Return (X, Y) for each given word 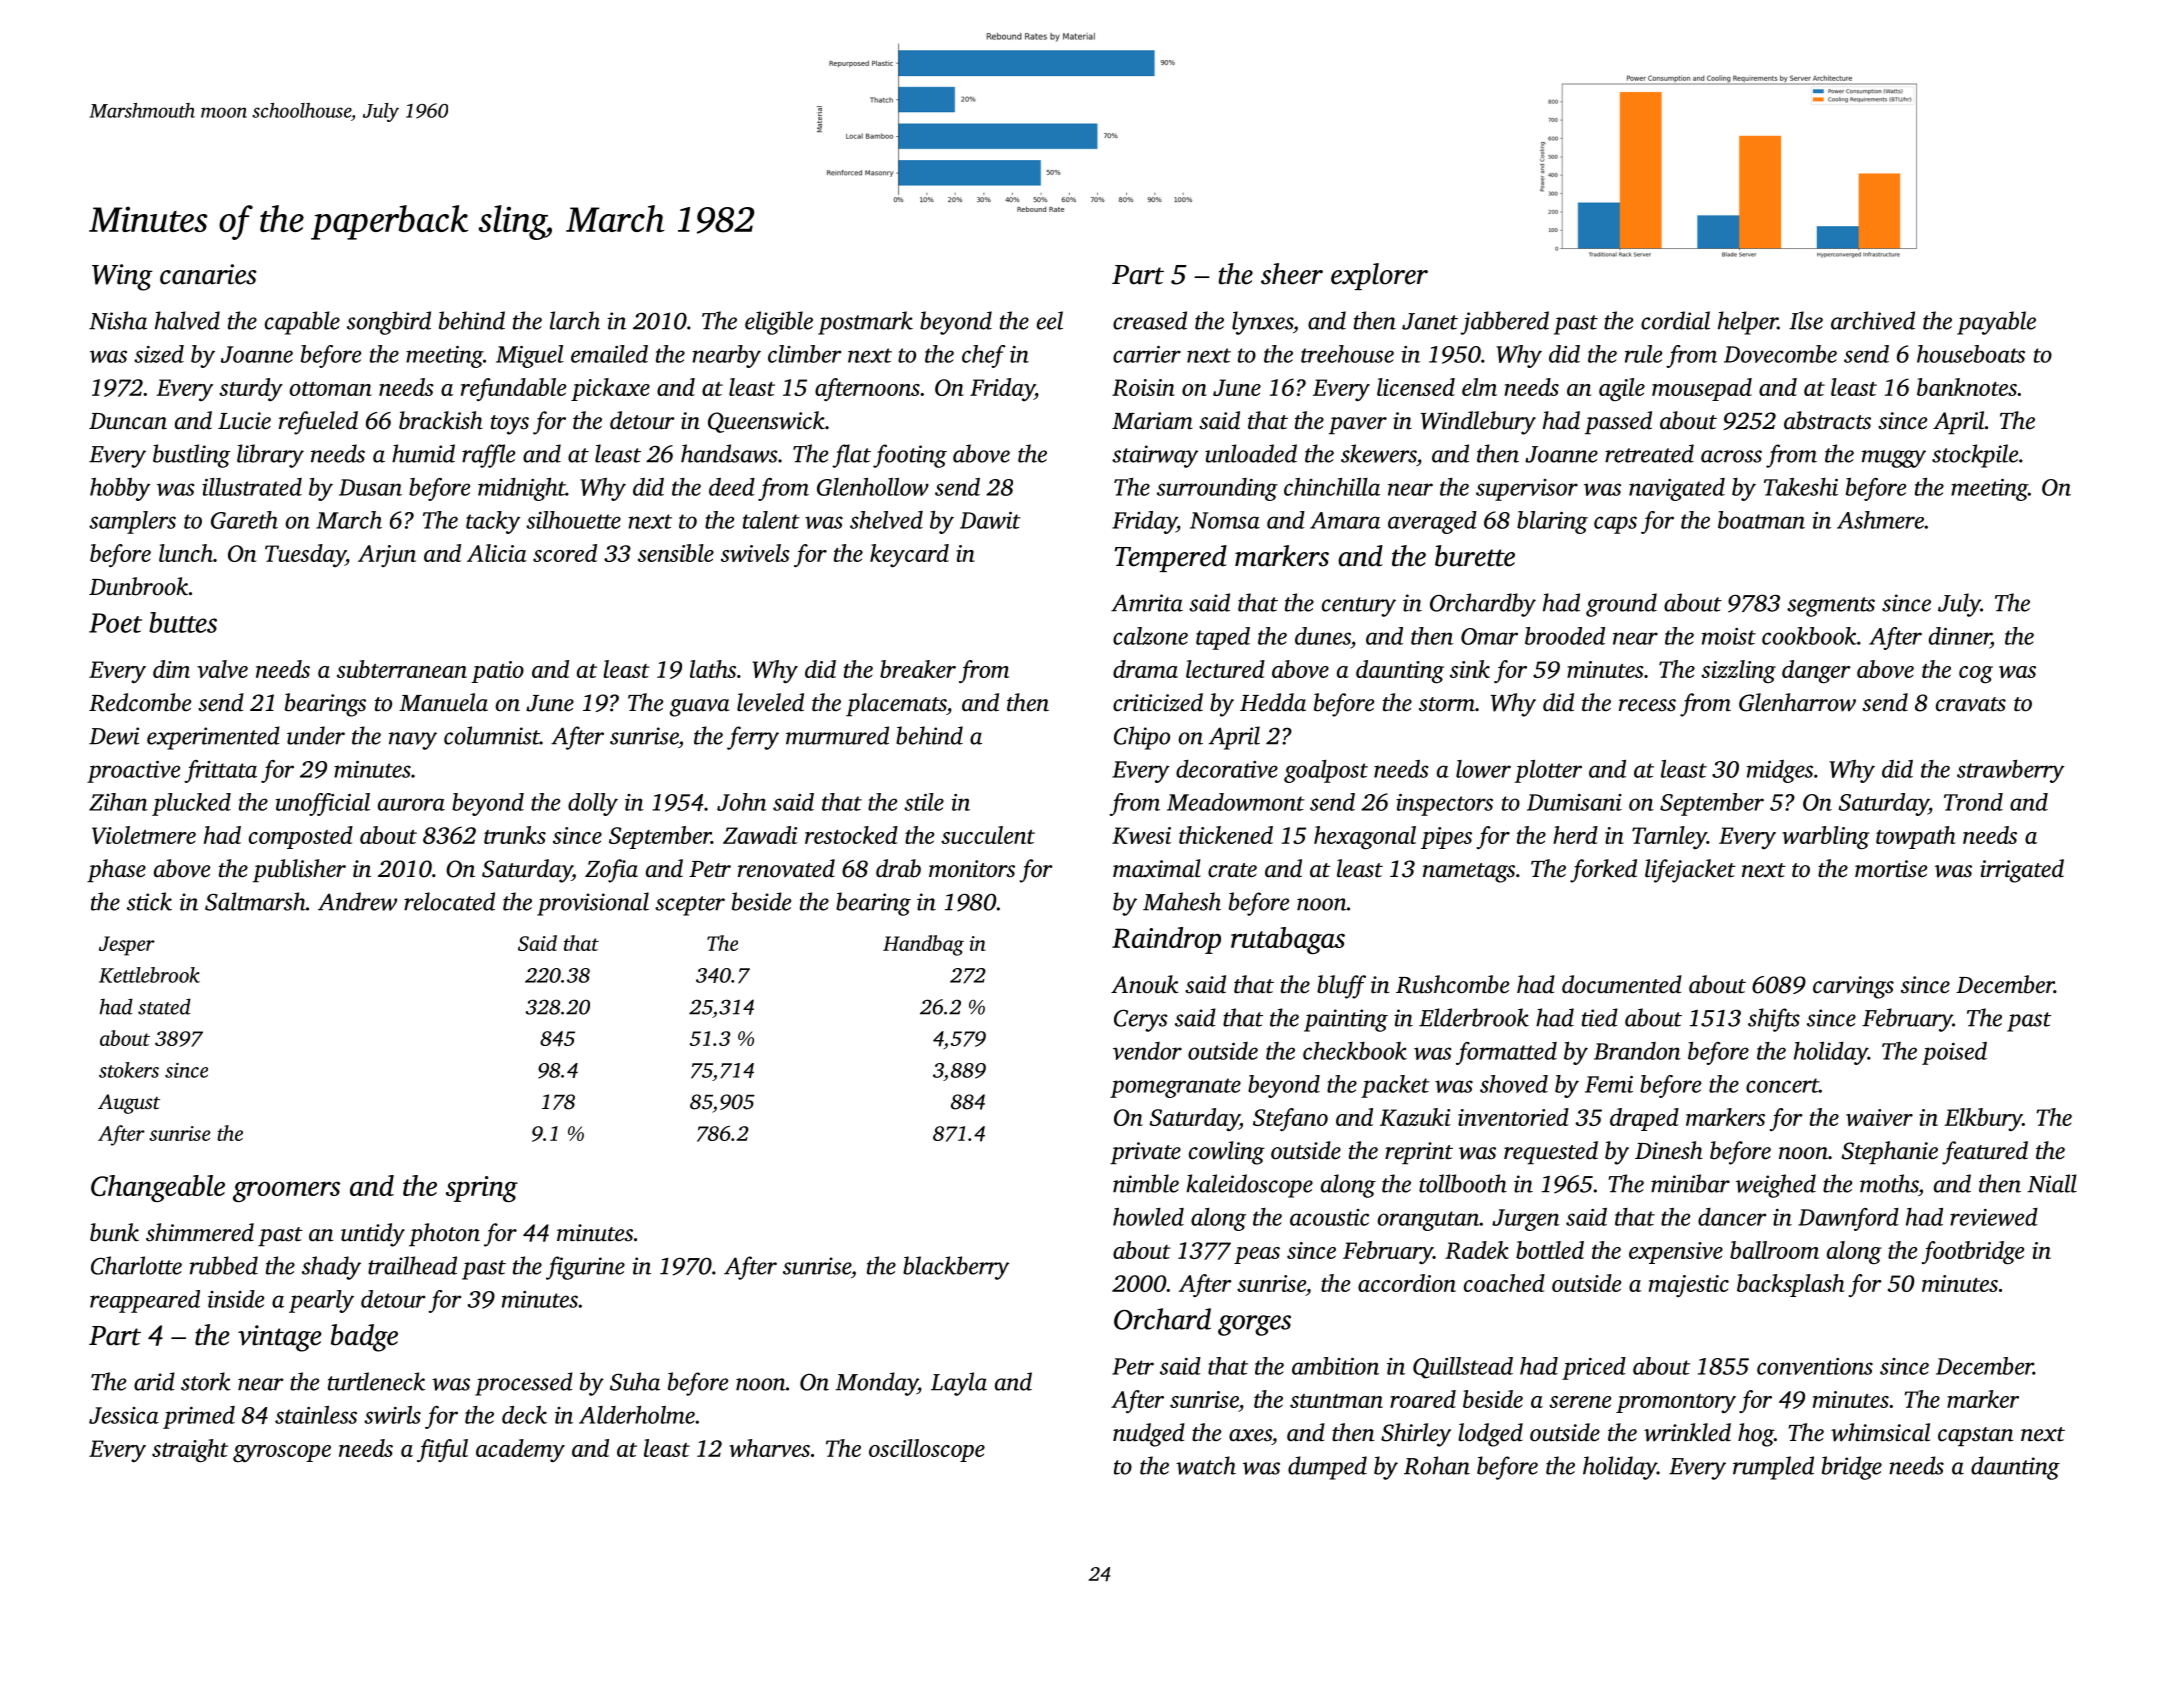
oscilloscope (927, 1450)
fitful (442, 1450)
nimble (1146, 1183)
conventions (1815, 1366)
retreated (1649, 453)
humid (423, 453)
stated (164, 1006)
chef (984, 356)
